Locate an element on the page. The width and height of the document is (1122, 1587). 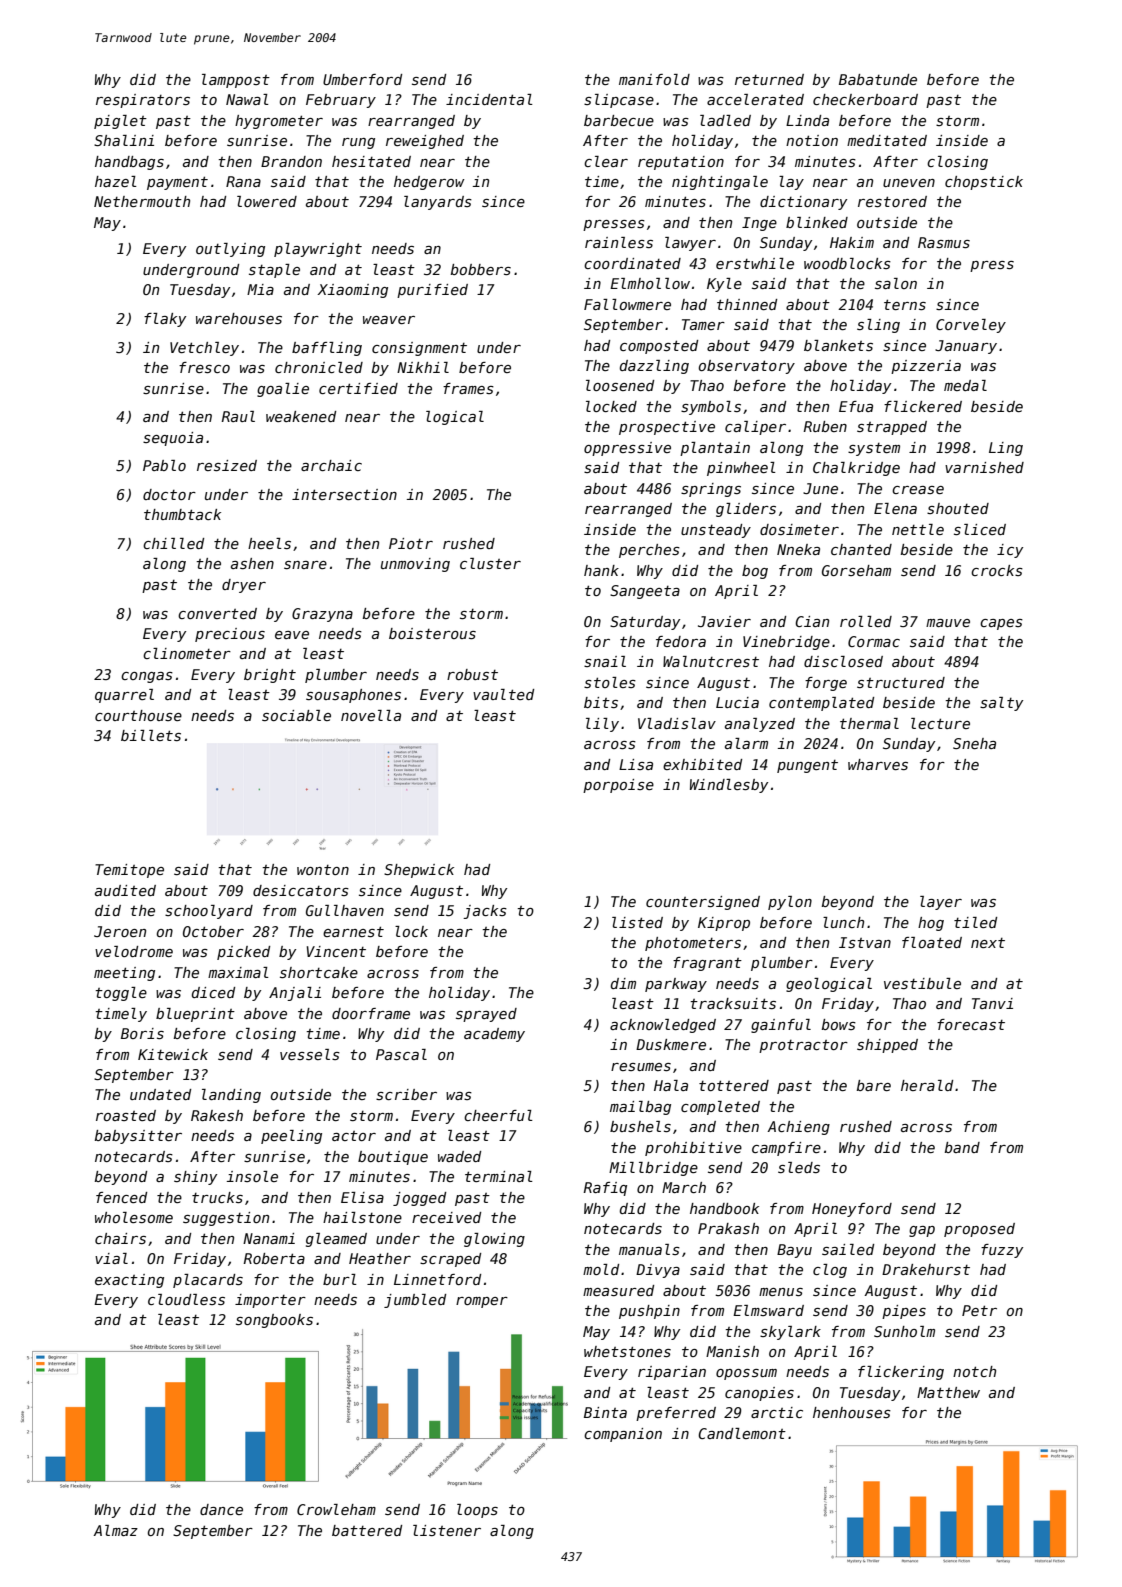
pinwheel is located at coordinates (741, 469).
